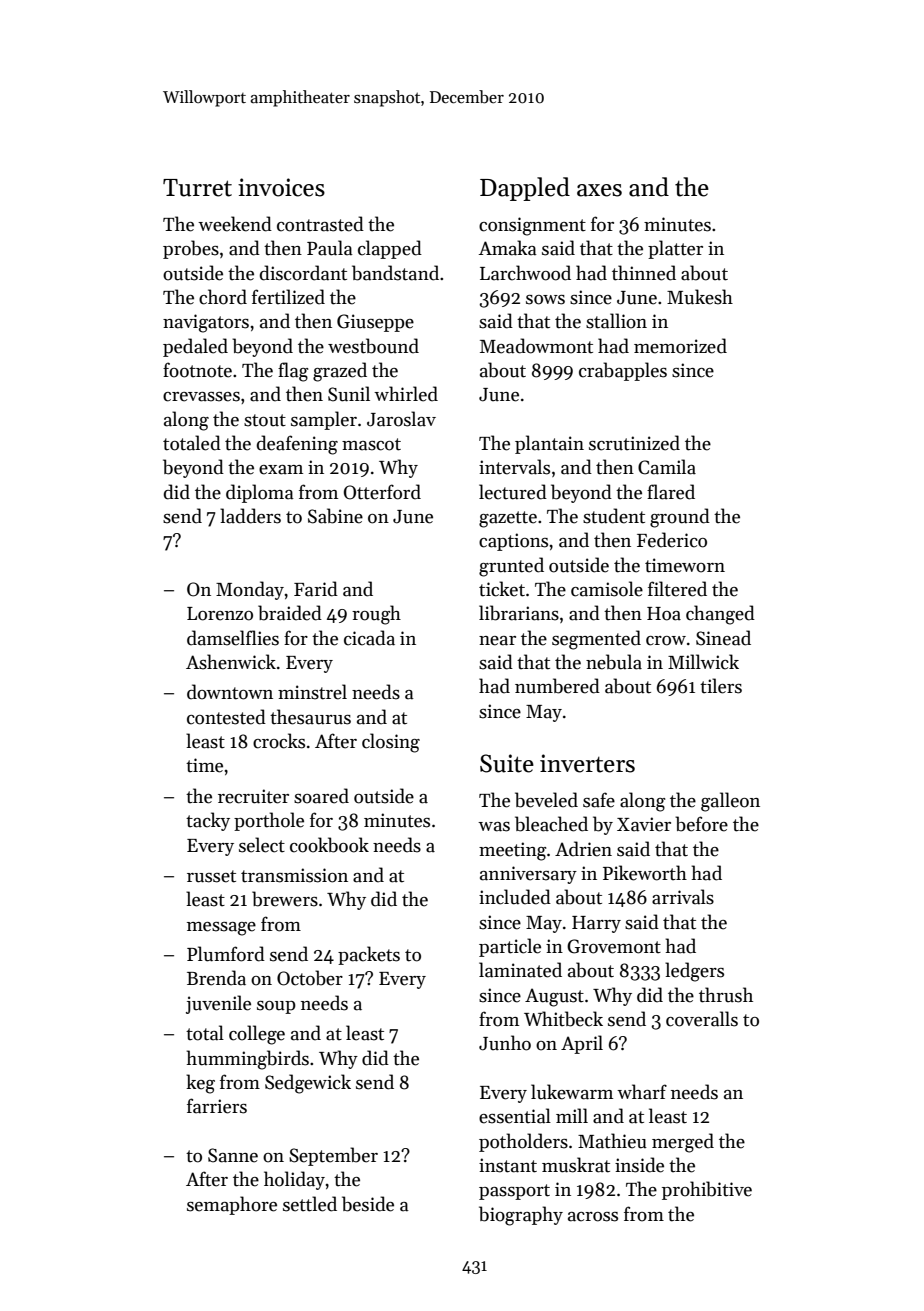 Image resolution: width=924 pixels, height=1311 pixels. I want to click on platter, so click(675, 249).
